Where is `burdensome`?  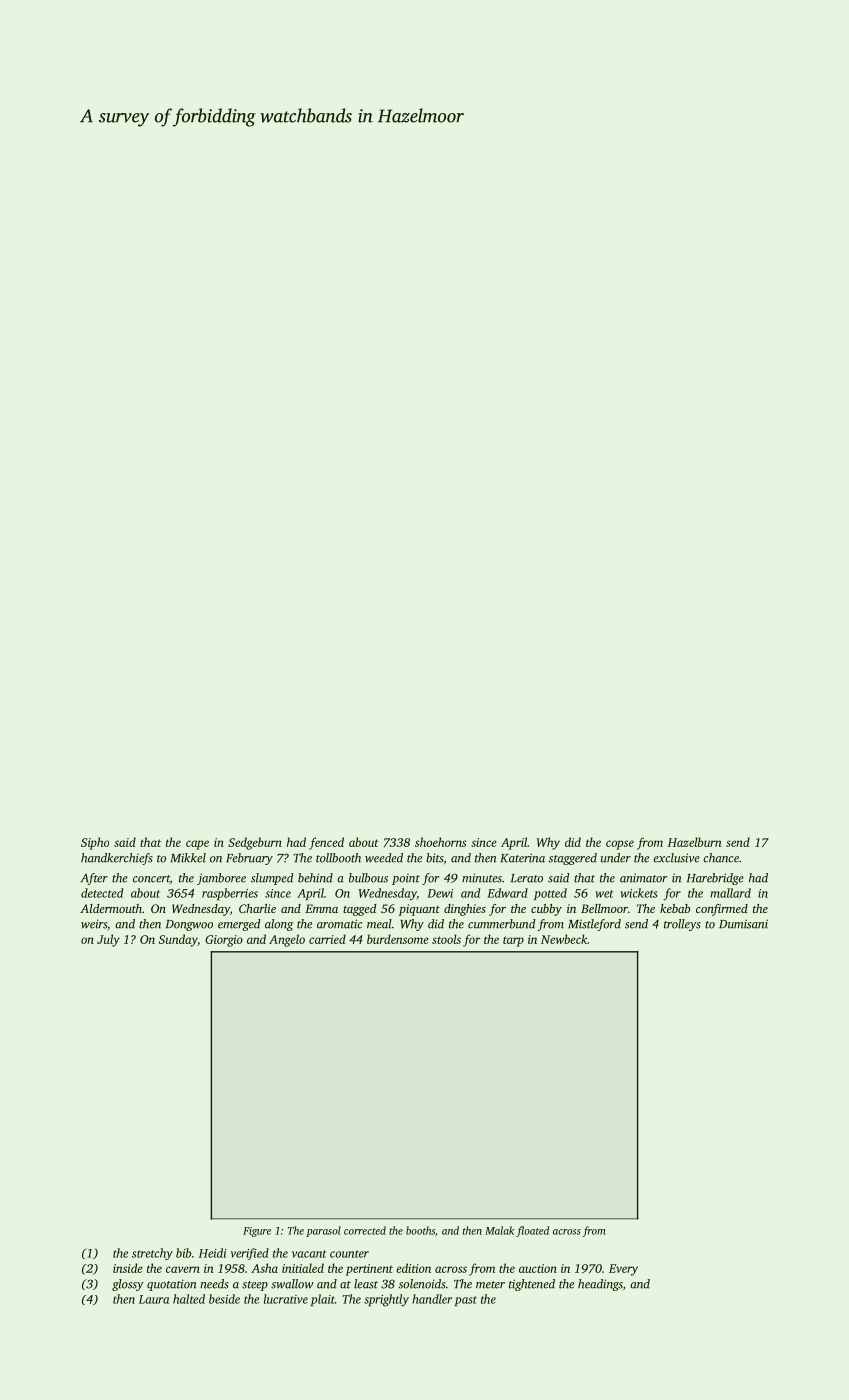 burdensome is located at coordinates (398, 939).
